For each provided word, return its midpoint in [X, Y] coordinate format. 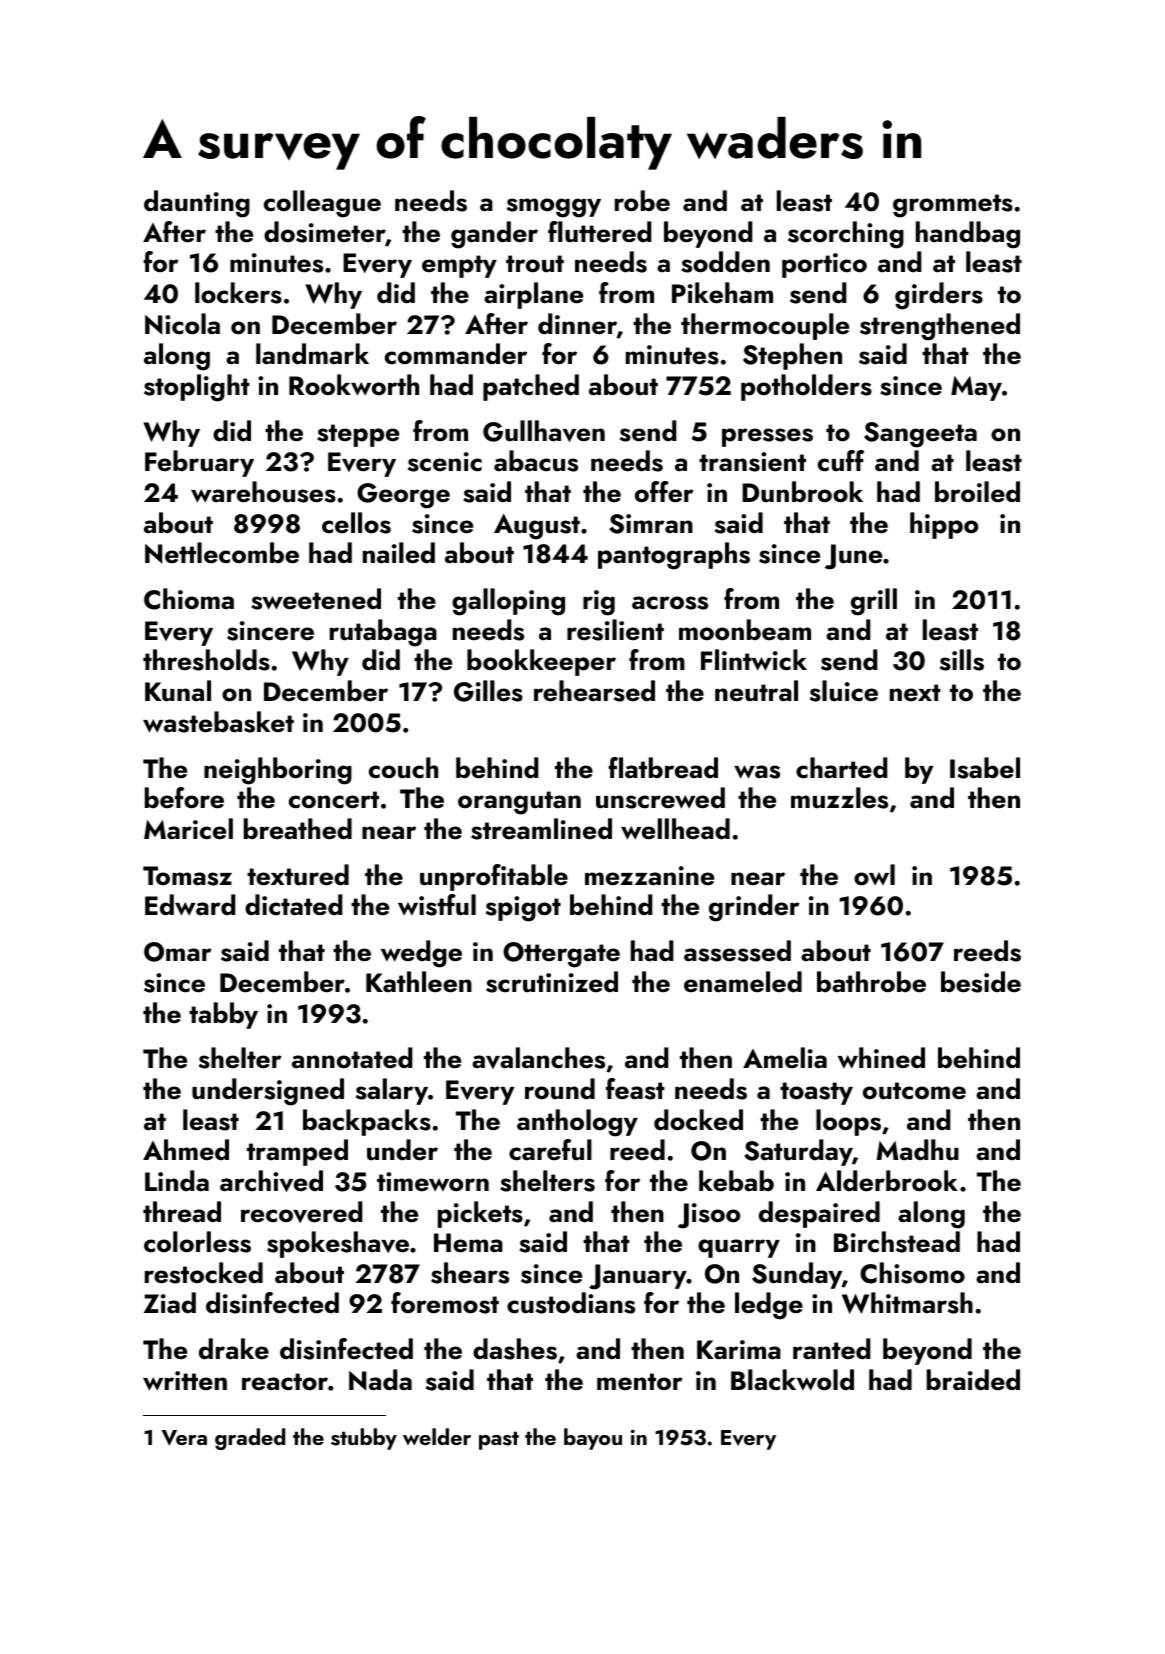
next [915, 692]
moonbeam [745, 630]
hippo [944, 525]
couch [403, 768]
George [403, 496]
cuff [841, 461]
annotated [352, 1058]
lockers [238, 293]
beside [981, 982]
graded [250, 1439]
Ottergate [561, 955]
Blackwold [792, 1380]
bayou [593, 1439]
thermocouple [765, 326]
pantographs [674, 556]
